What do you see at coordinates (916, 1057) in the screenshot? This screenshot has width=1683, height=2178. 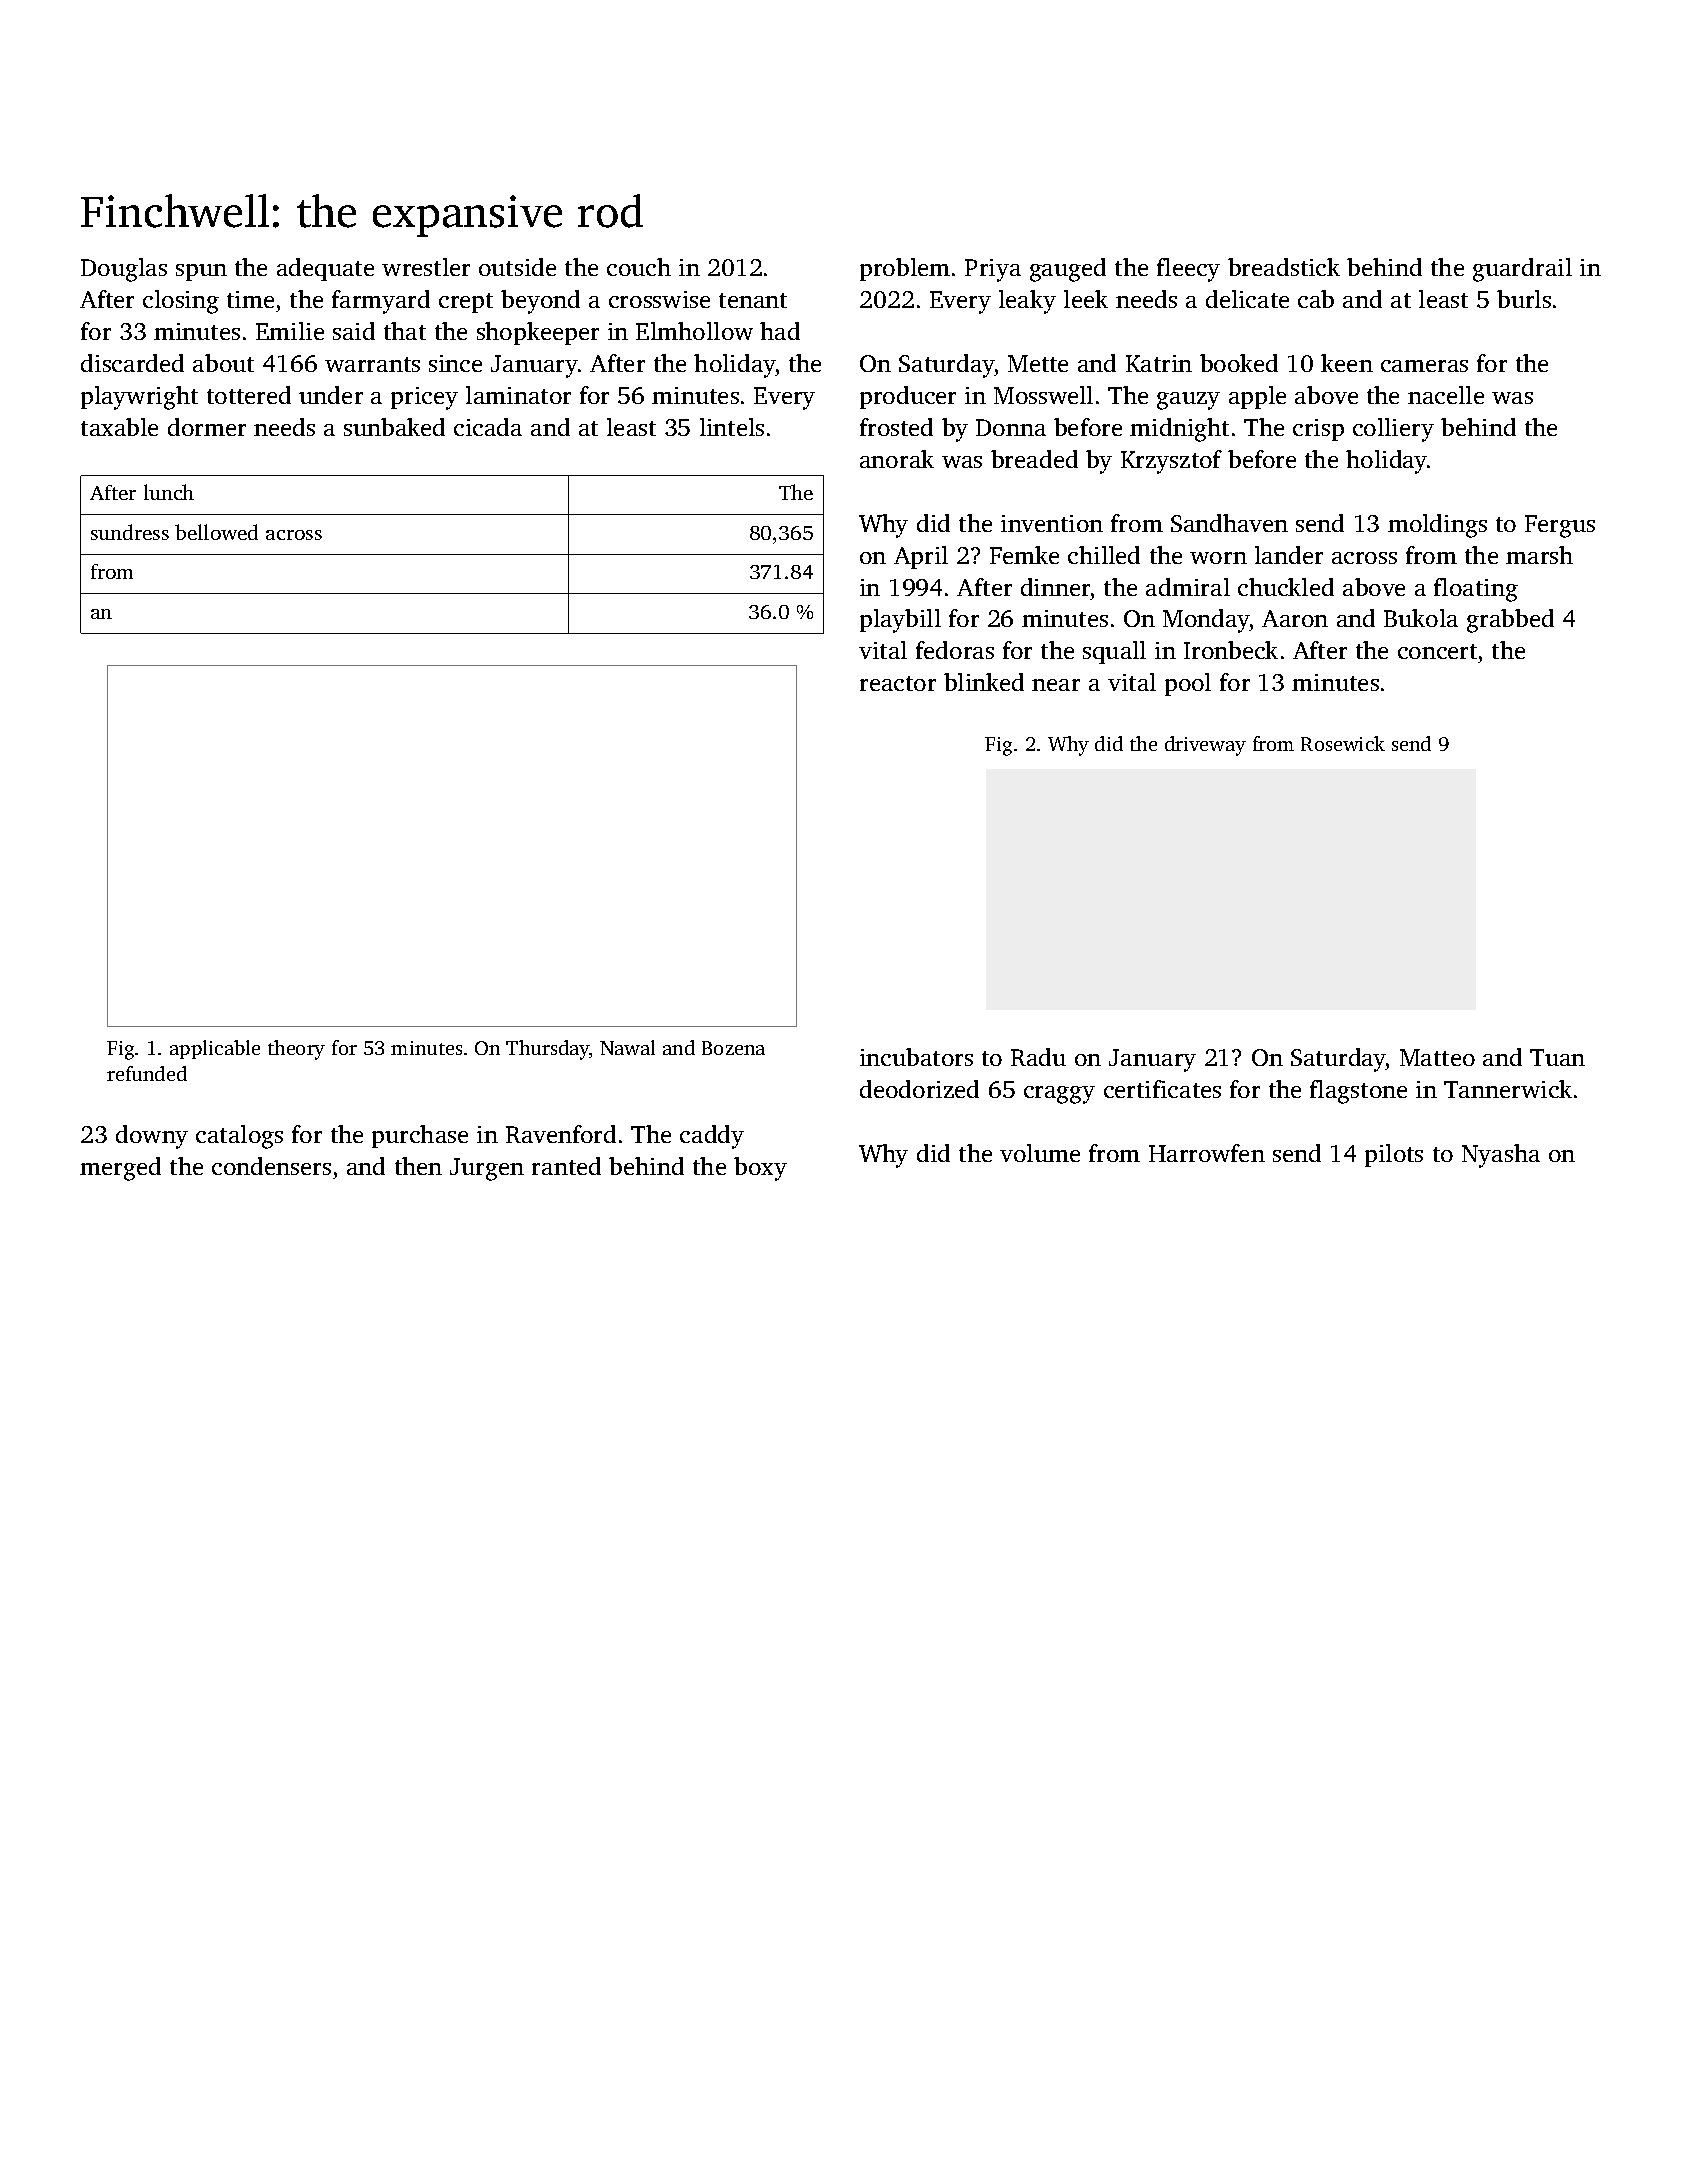 I see `incubators` at bounding box center [916, 1057].
